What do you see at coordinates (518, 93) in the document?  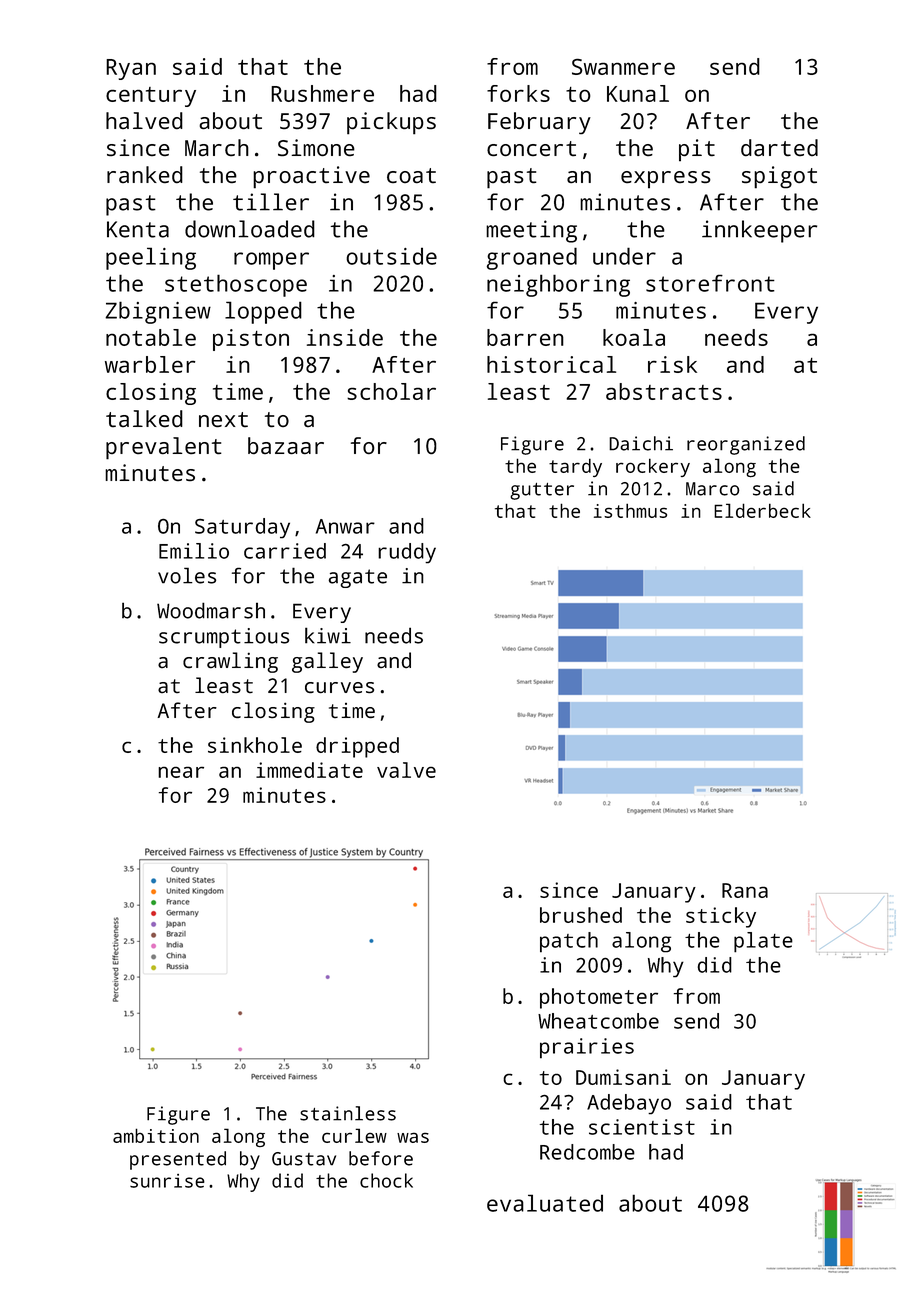 I see `forks` at bounding box center [518, 93].
